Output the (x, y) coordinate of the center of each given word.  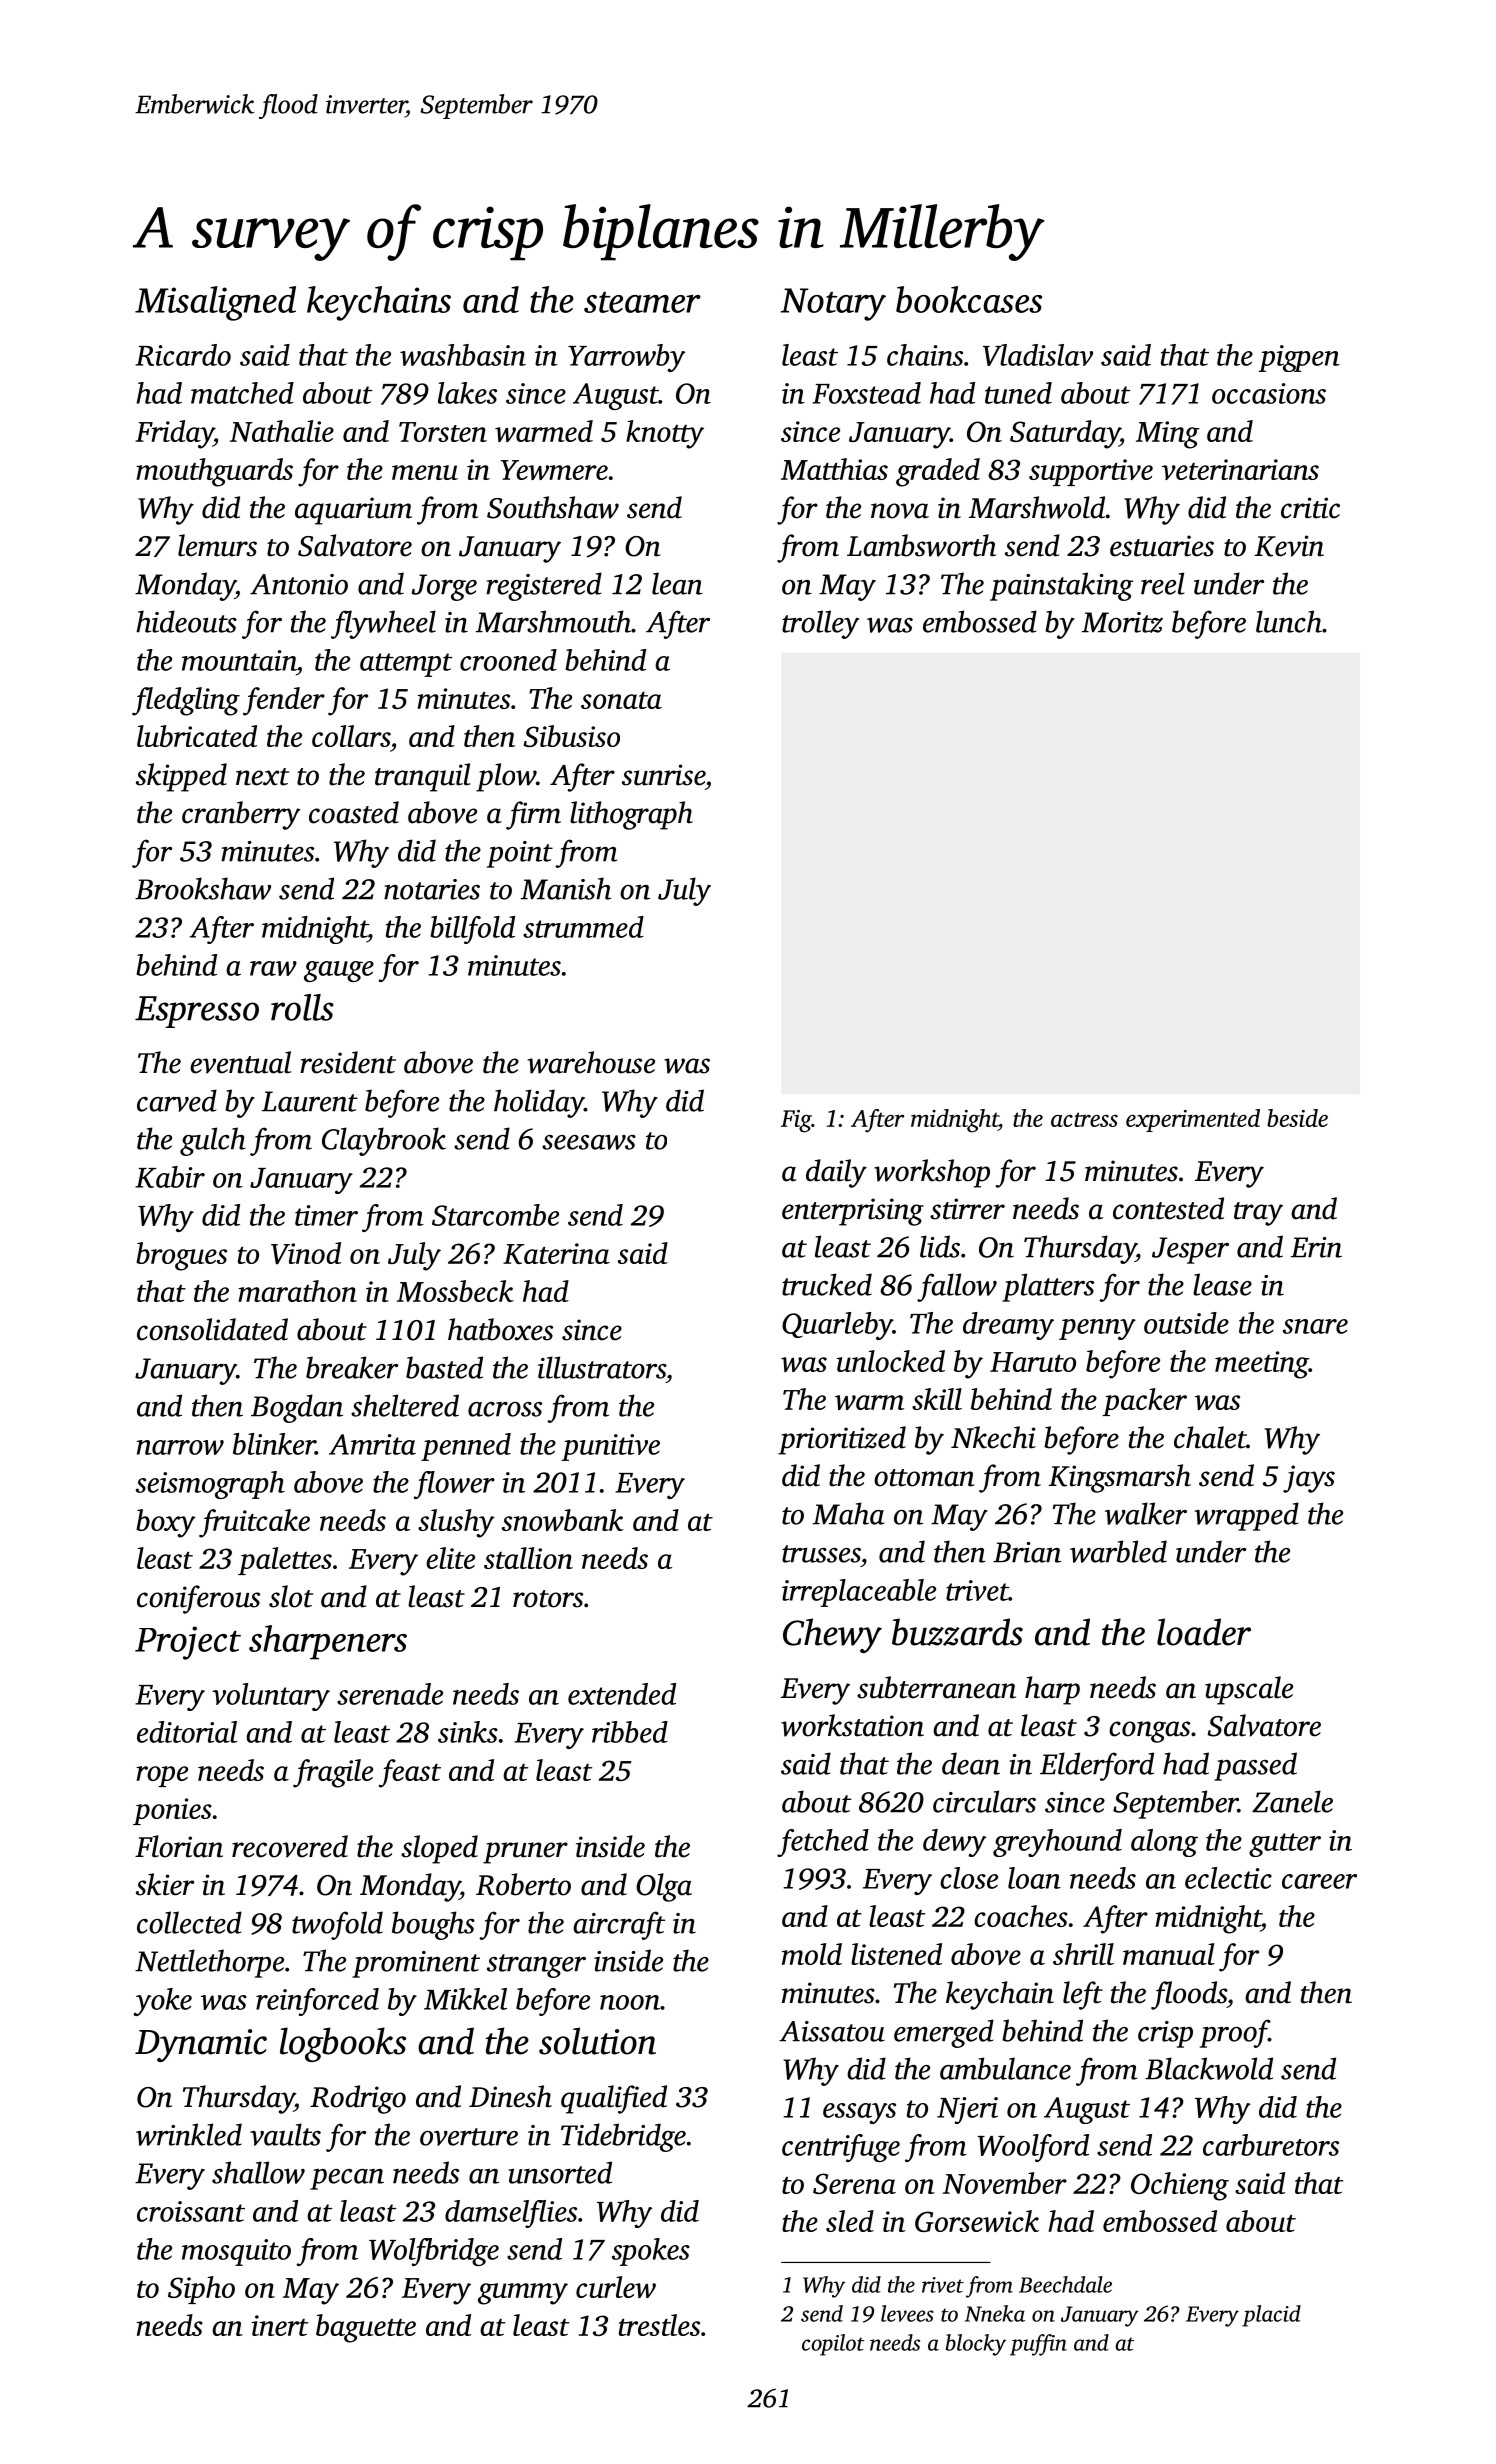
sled (850, 2221)
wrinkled (189, 2134)
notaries (432, 889)
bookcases (969, 299)
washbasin (463, 355)
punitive (610, 1447)
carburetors (1271, 2145)
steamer (642, 302)
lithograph (631, 815)
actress (1084, 1119)
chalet (1210, 1437)
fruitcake (254, 1523)
